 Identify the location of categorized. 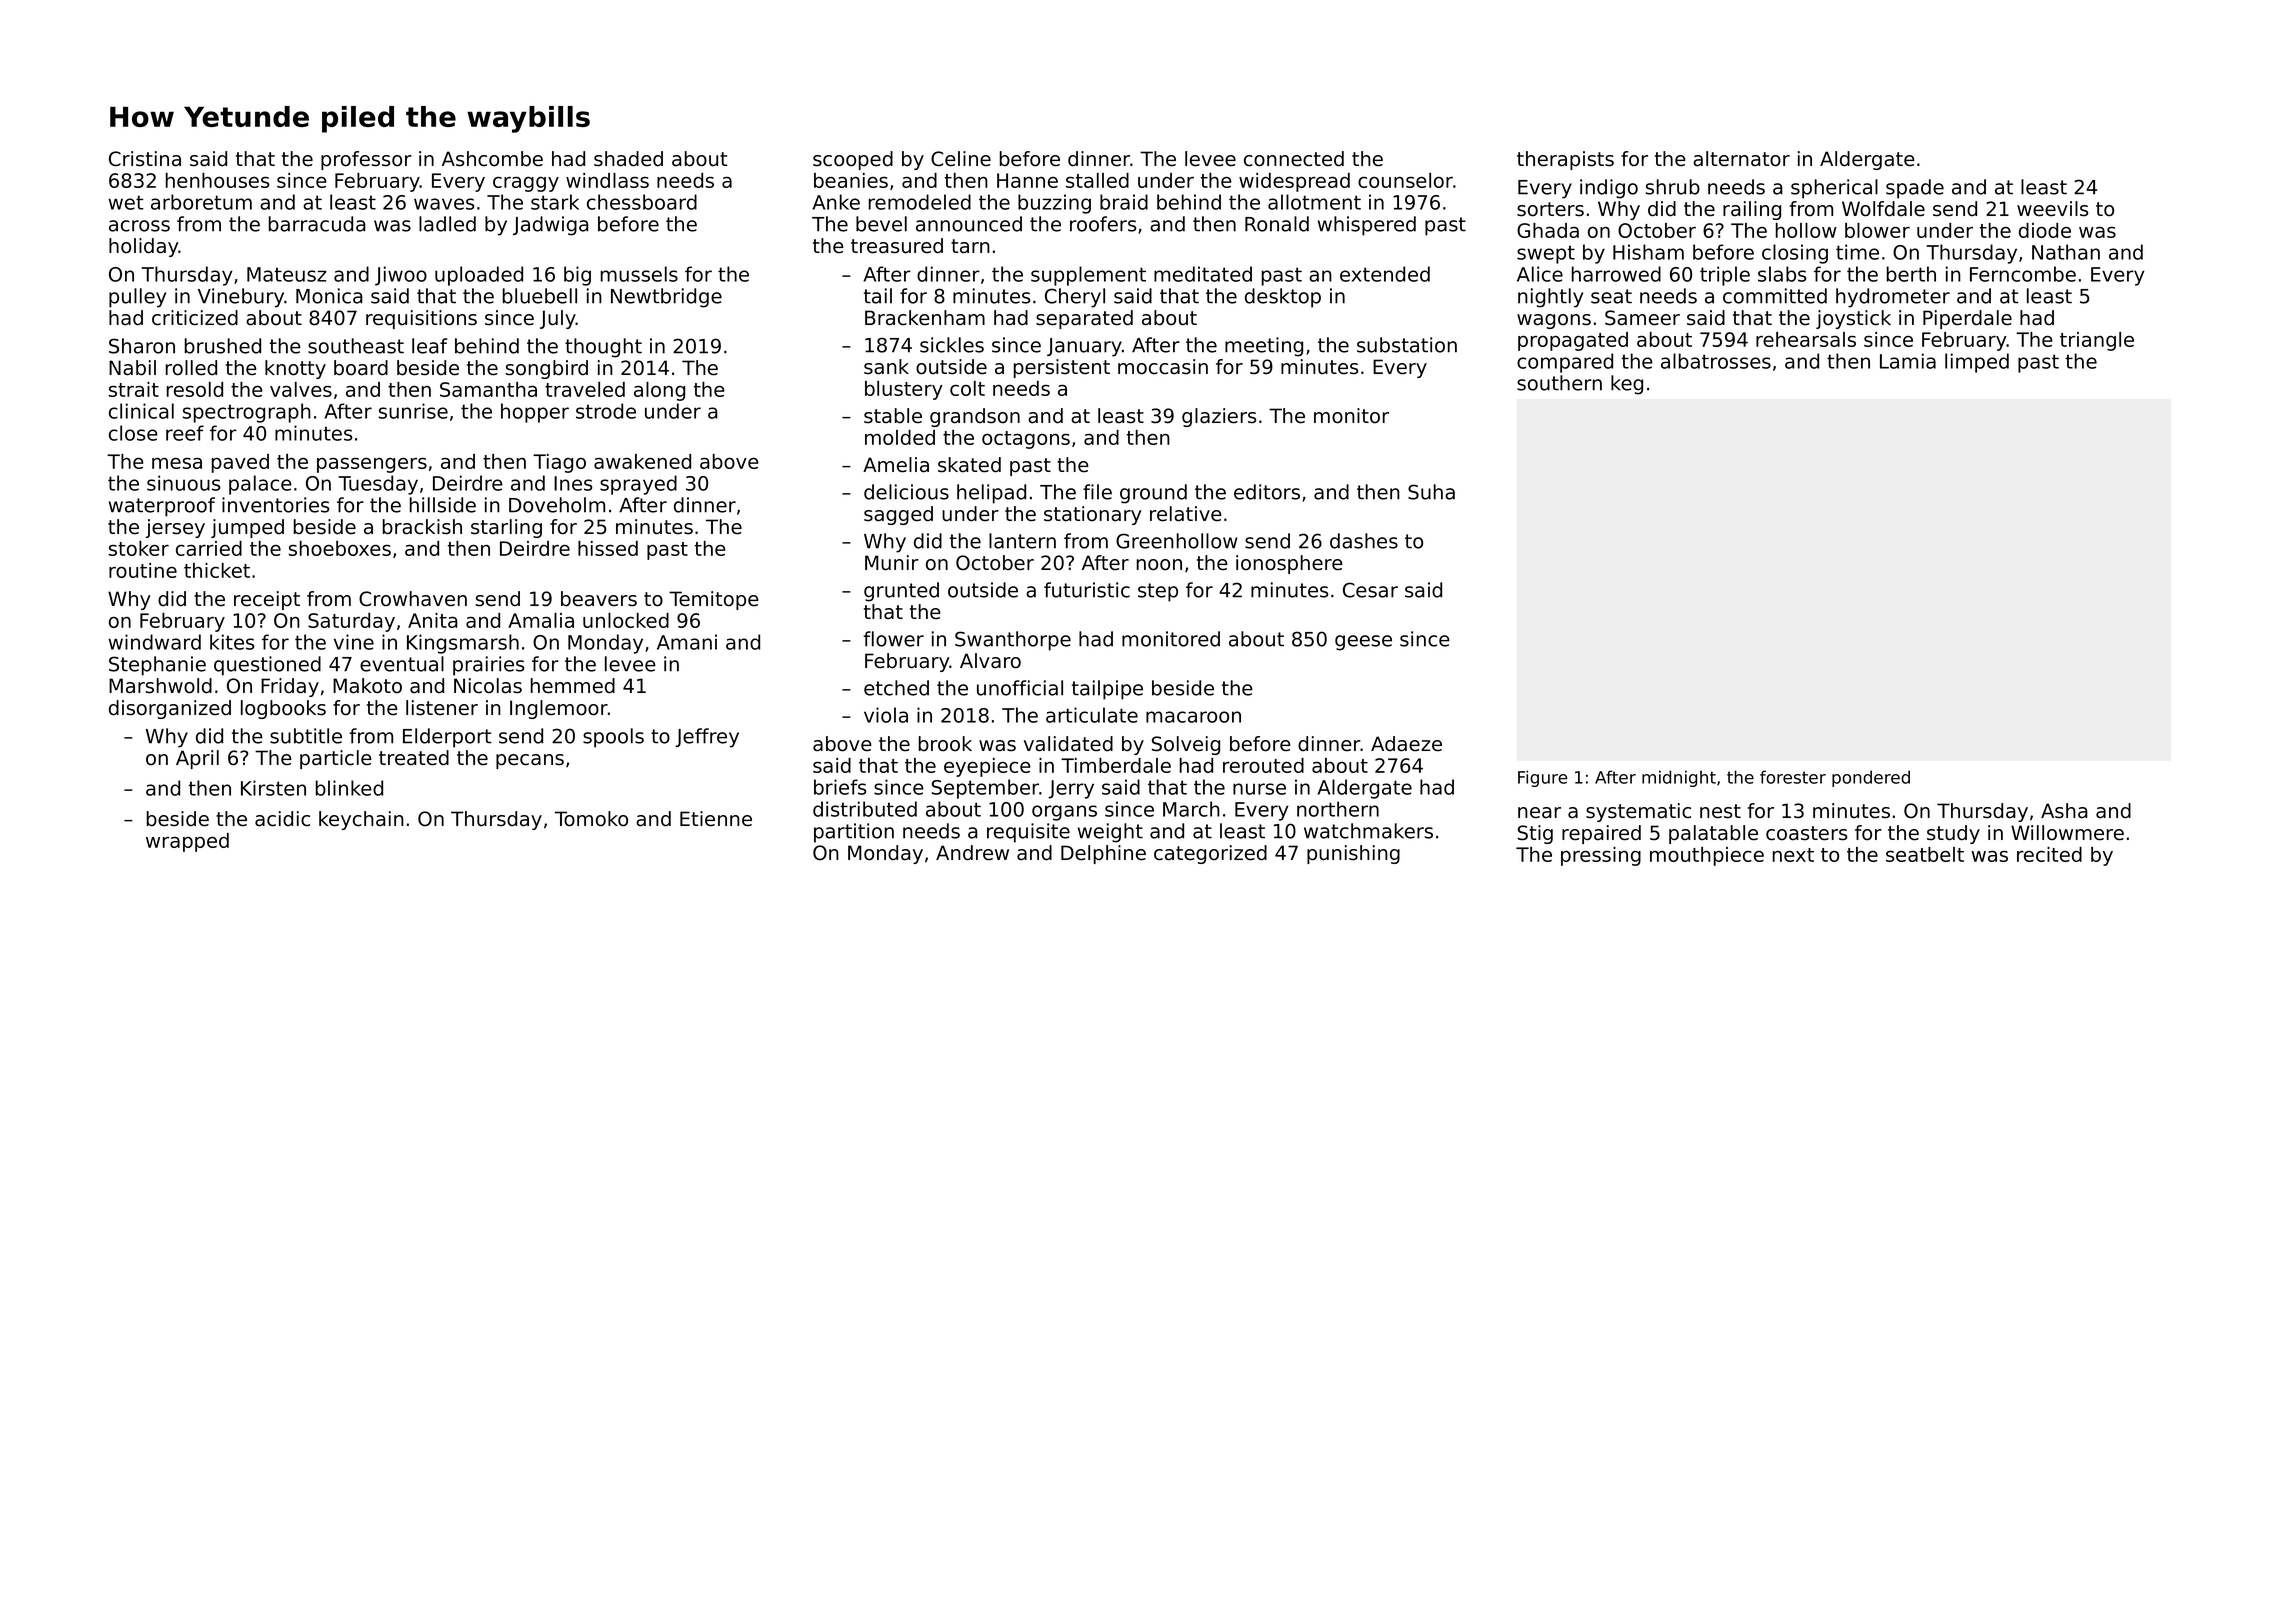
(1210, 854).
